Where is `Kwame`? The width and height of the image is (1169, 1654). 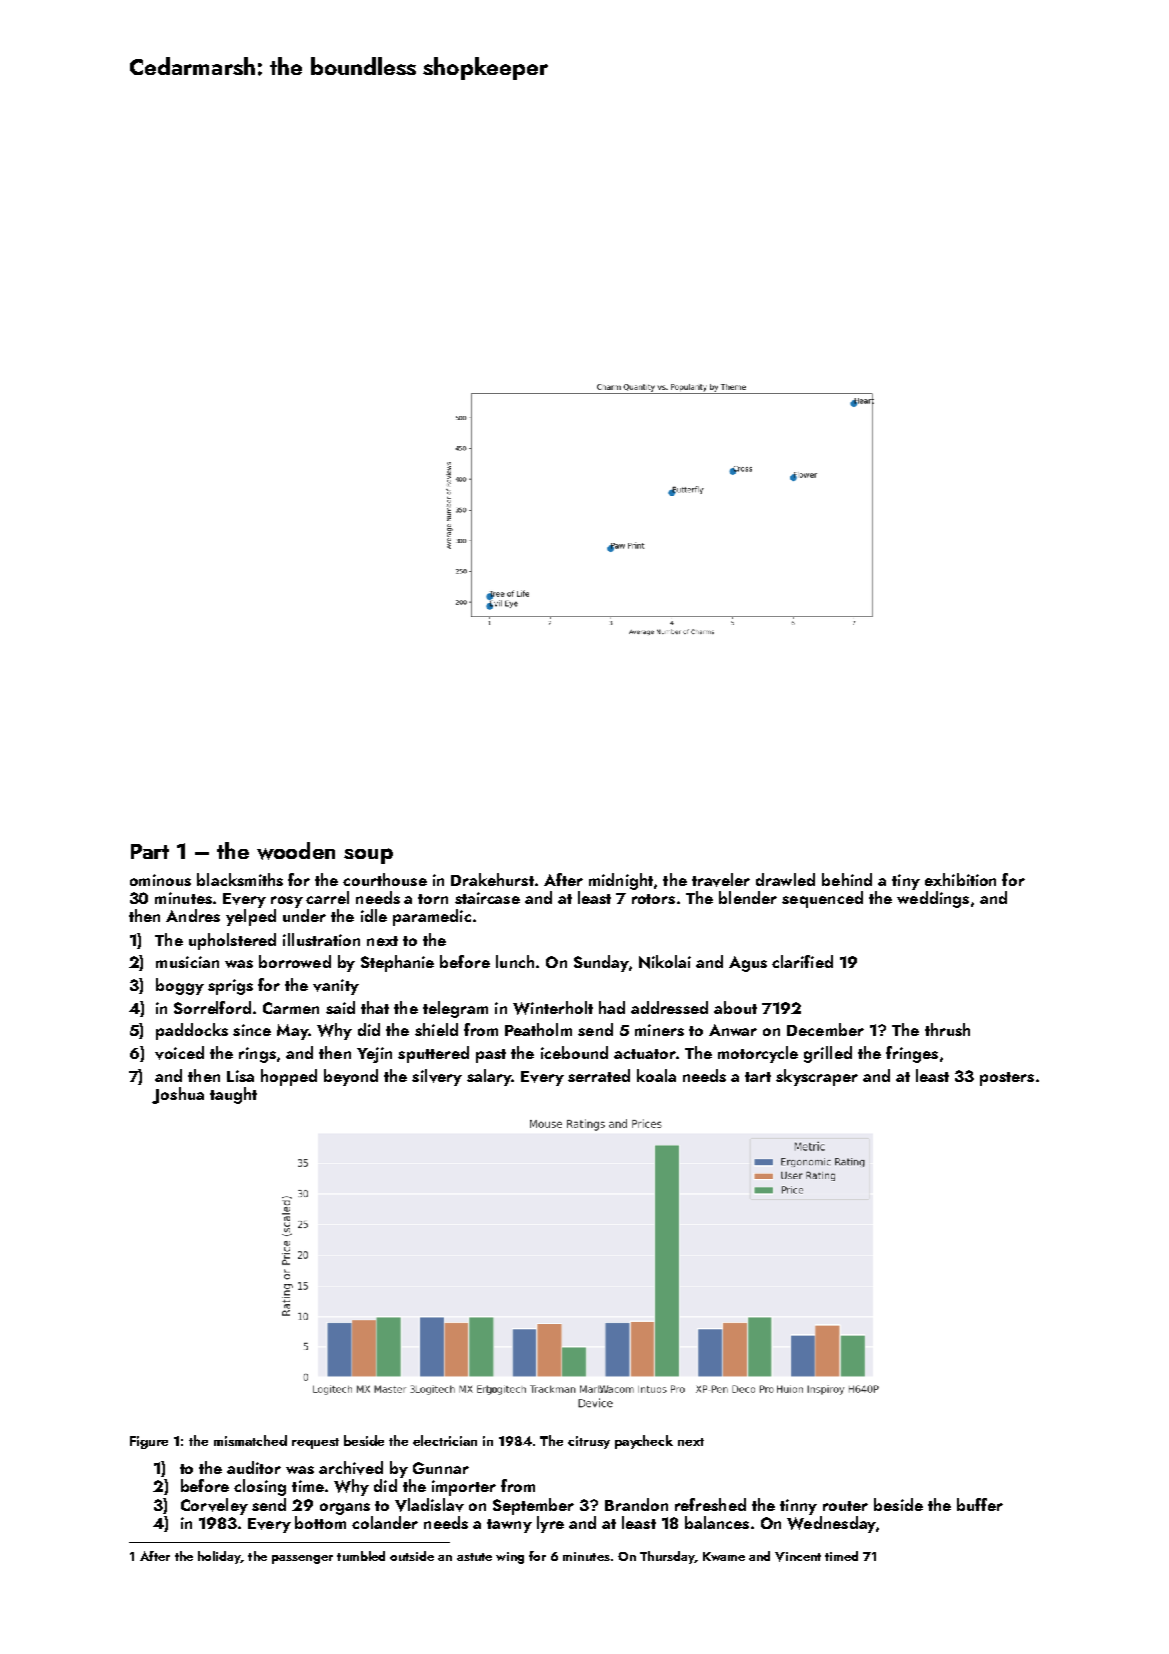 Kwame is located at coordinates (724, 1556).
